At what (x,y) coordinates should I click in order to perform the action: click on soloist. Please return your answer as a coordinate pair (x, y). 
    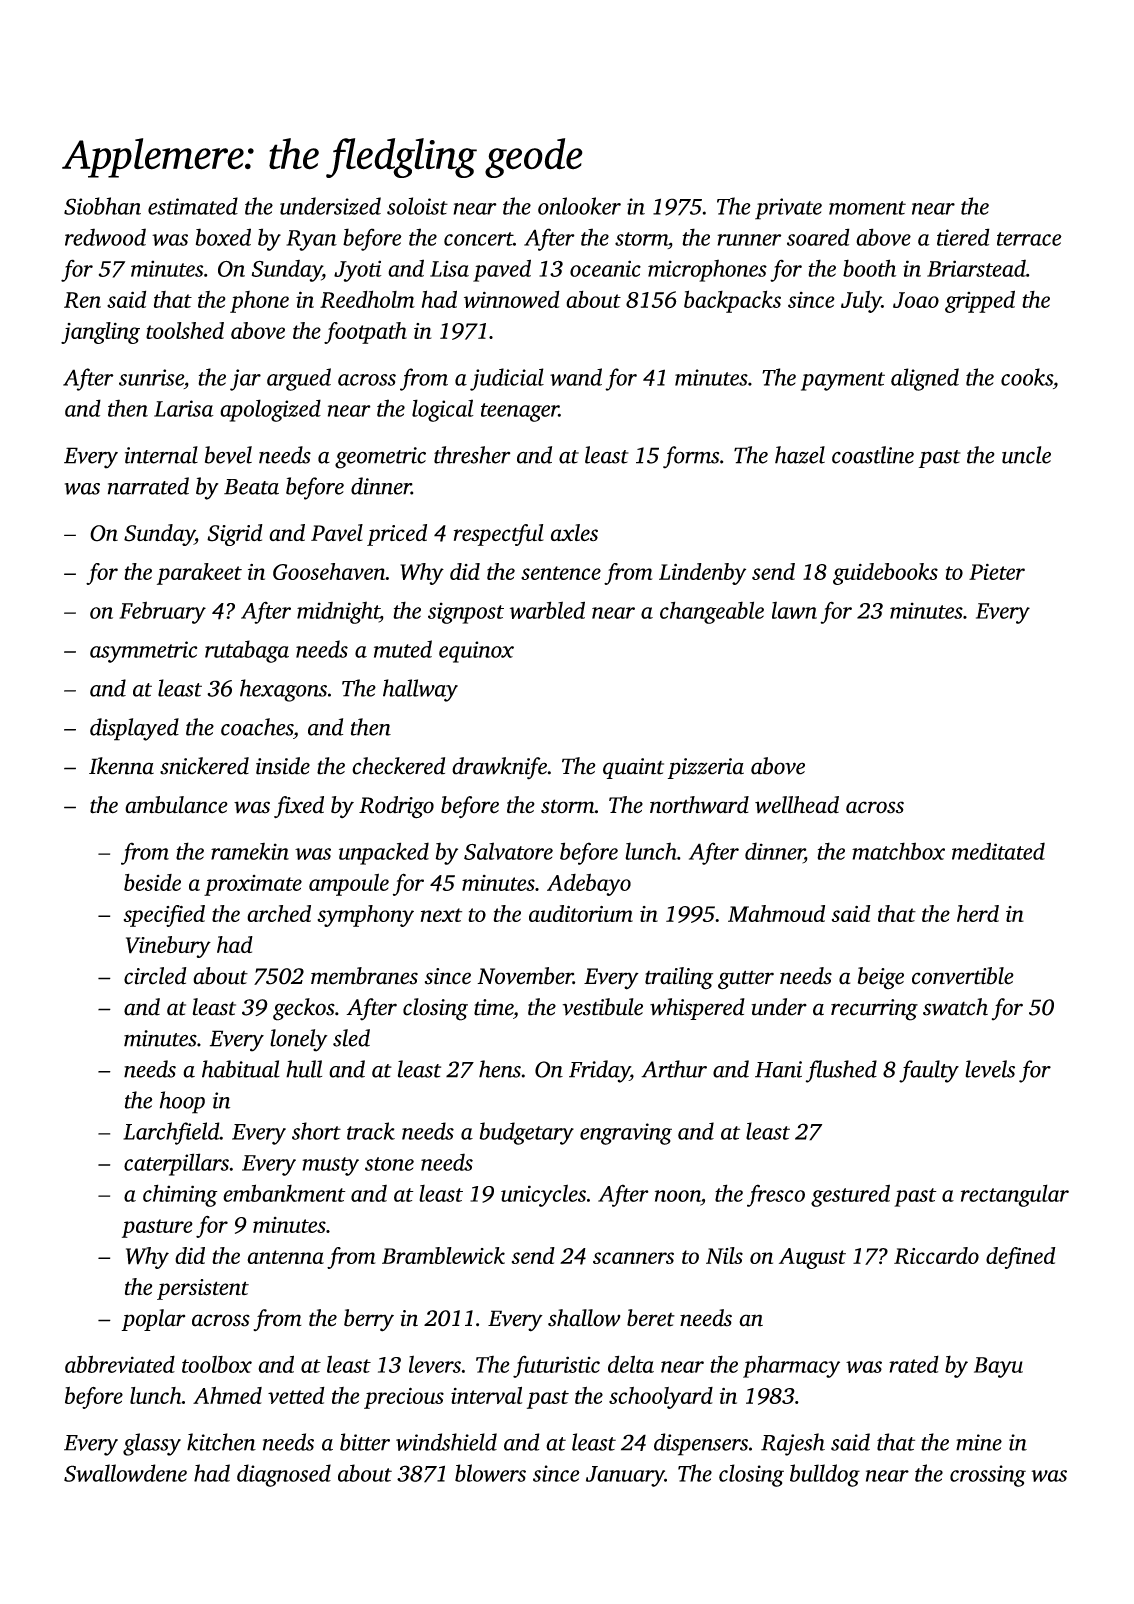
    Looking at the image, I should click on (417, 206).
